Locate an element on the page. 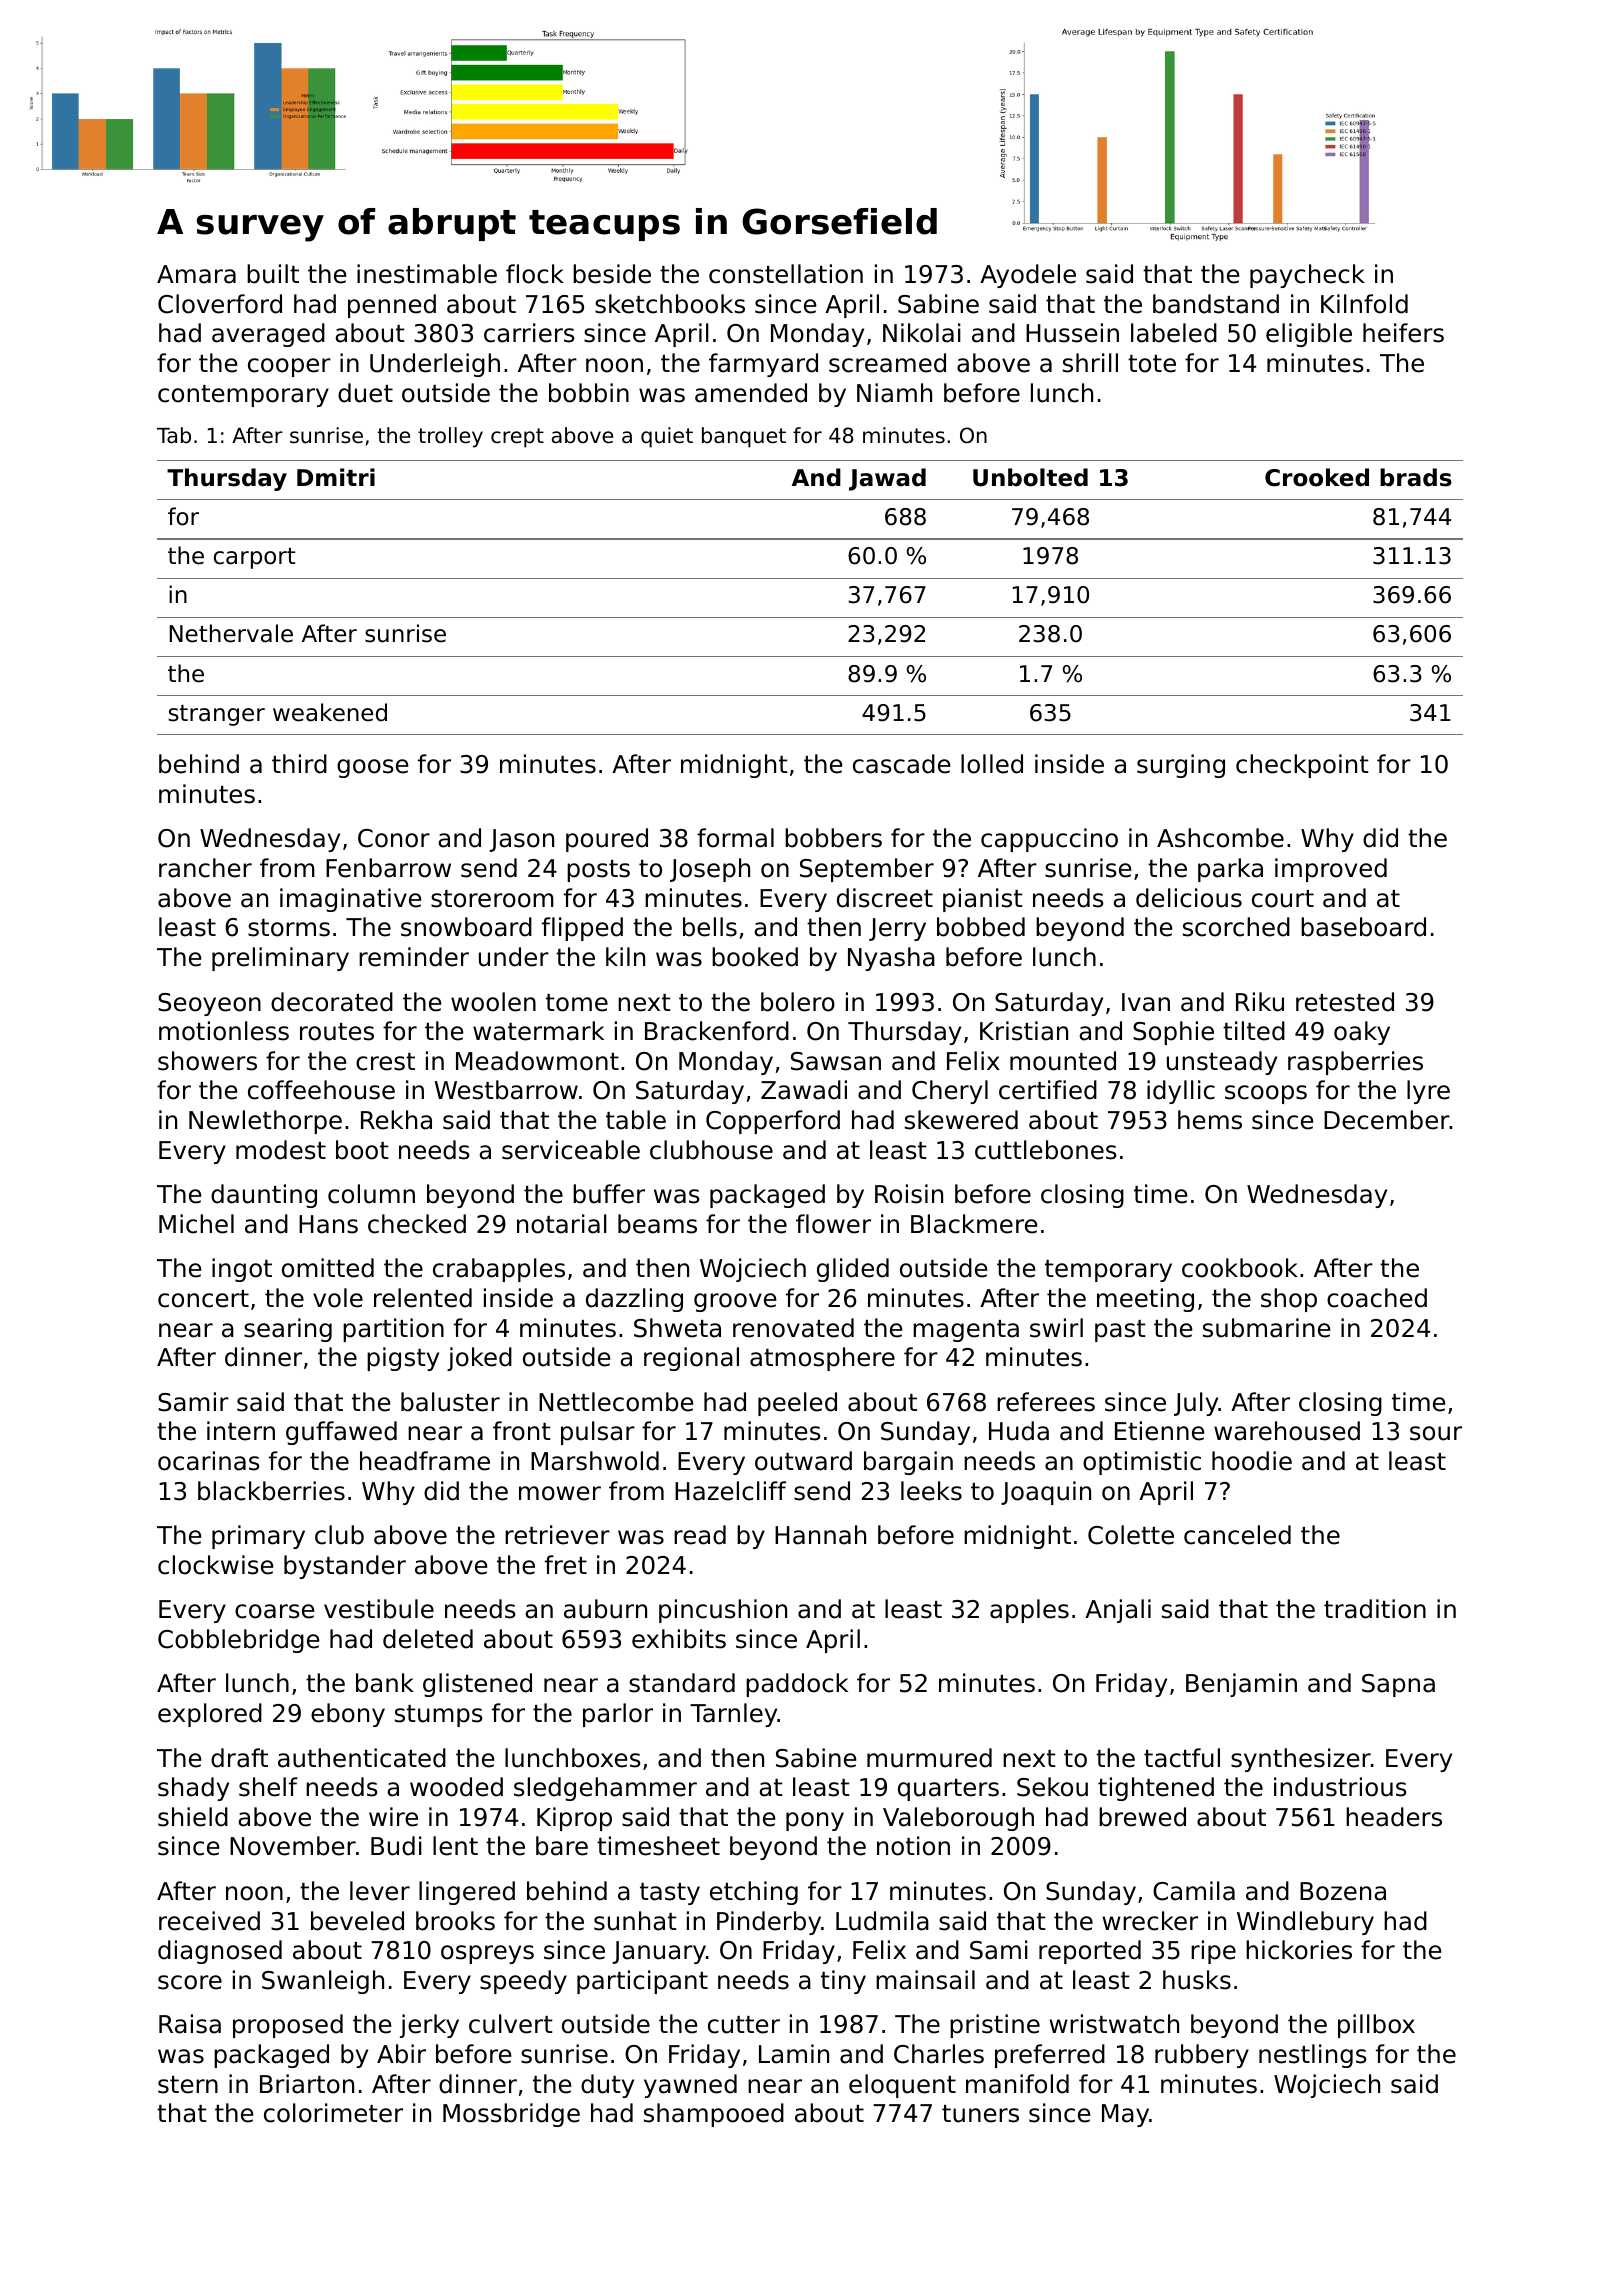 This page has width=1620, height=2292. cooper is located at coordinates (289, 367).
